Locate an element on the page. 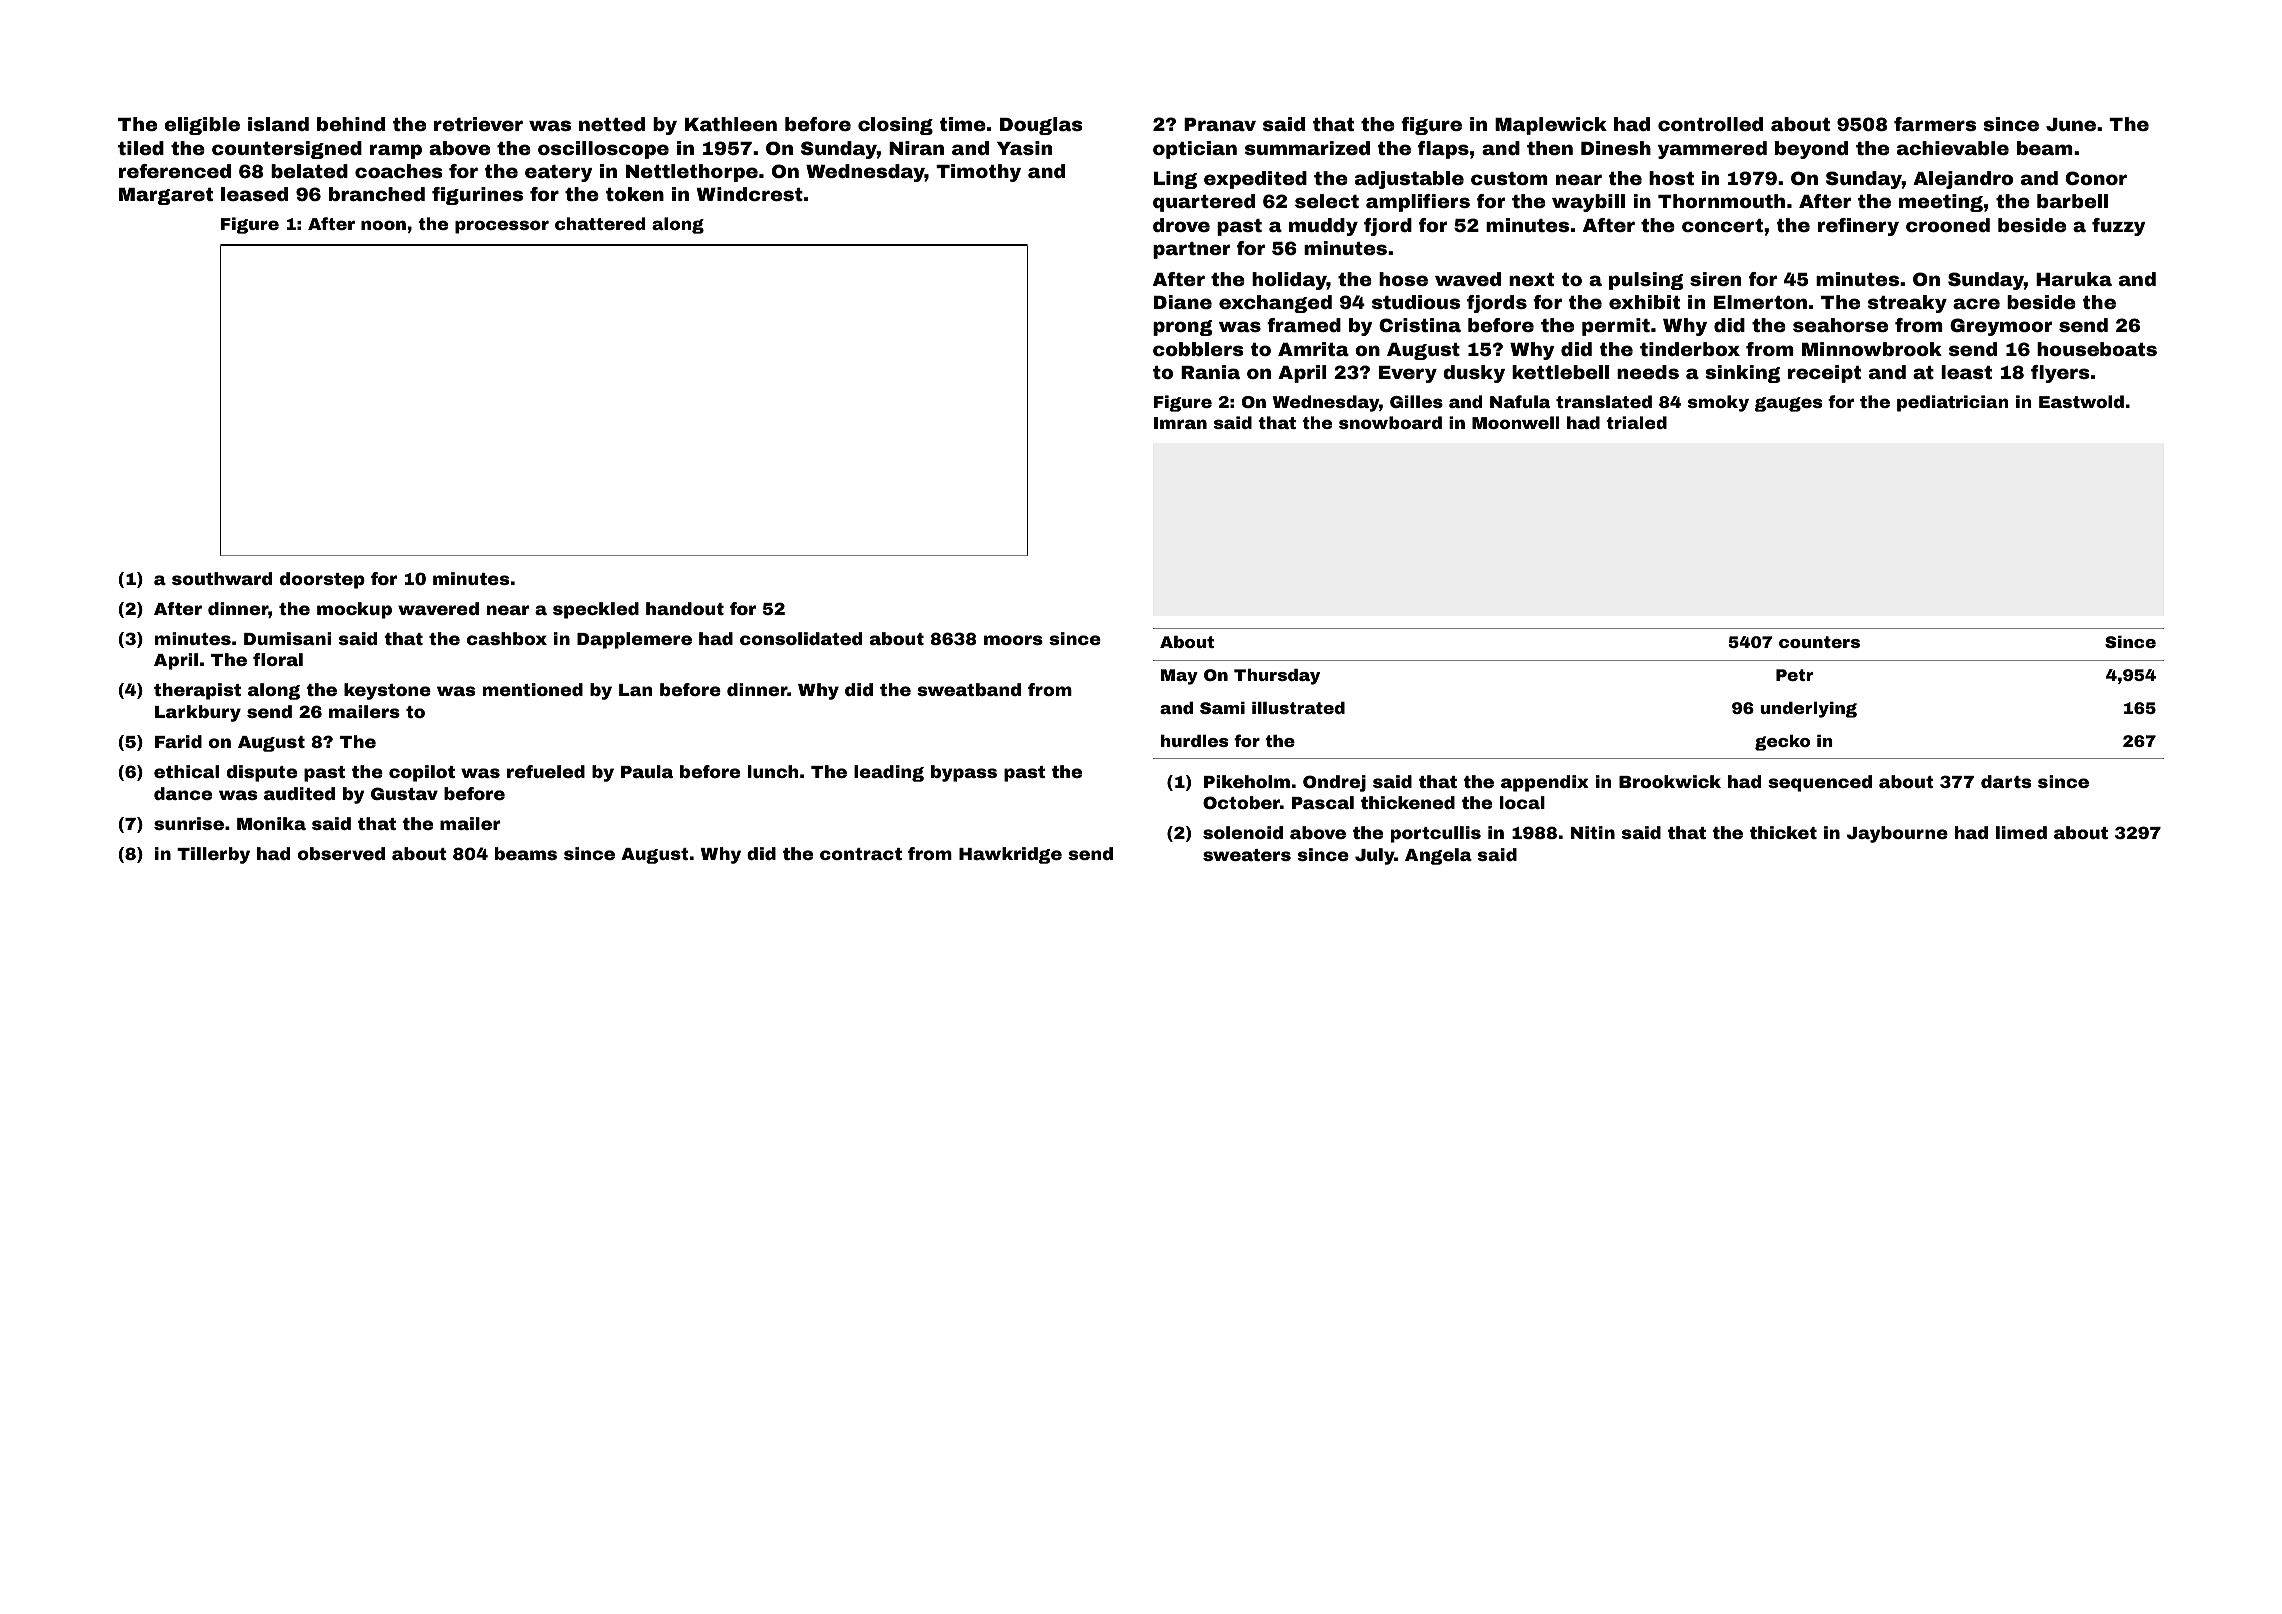 This page has width=2282, height=1614. Angela is located at coordinates (1438, 856).
